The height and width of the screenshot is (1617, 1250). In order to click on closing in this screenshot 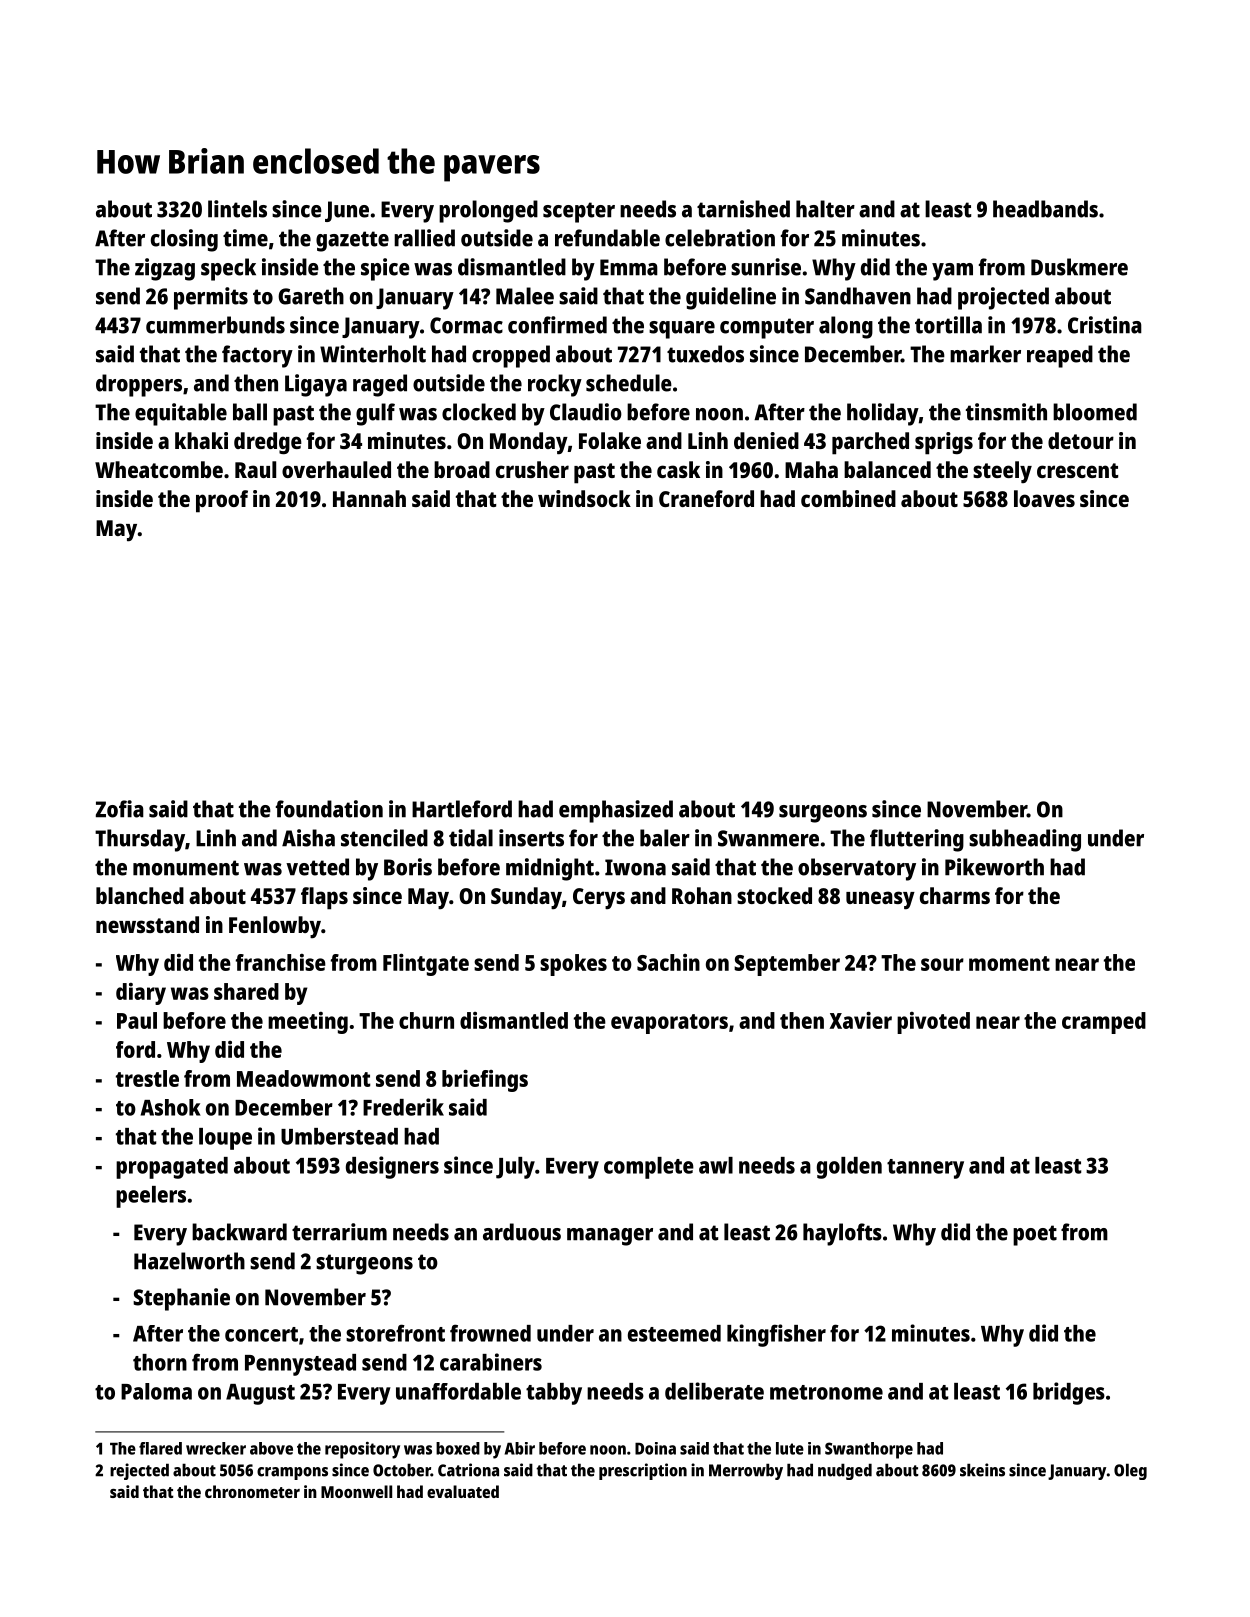, I will do `click(184, 240)`.
